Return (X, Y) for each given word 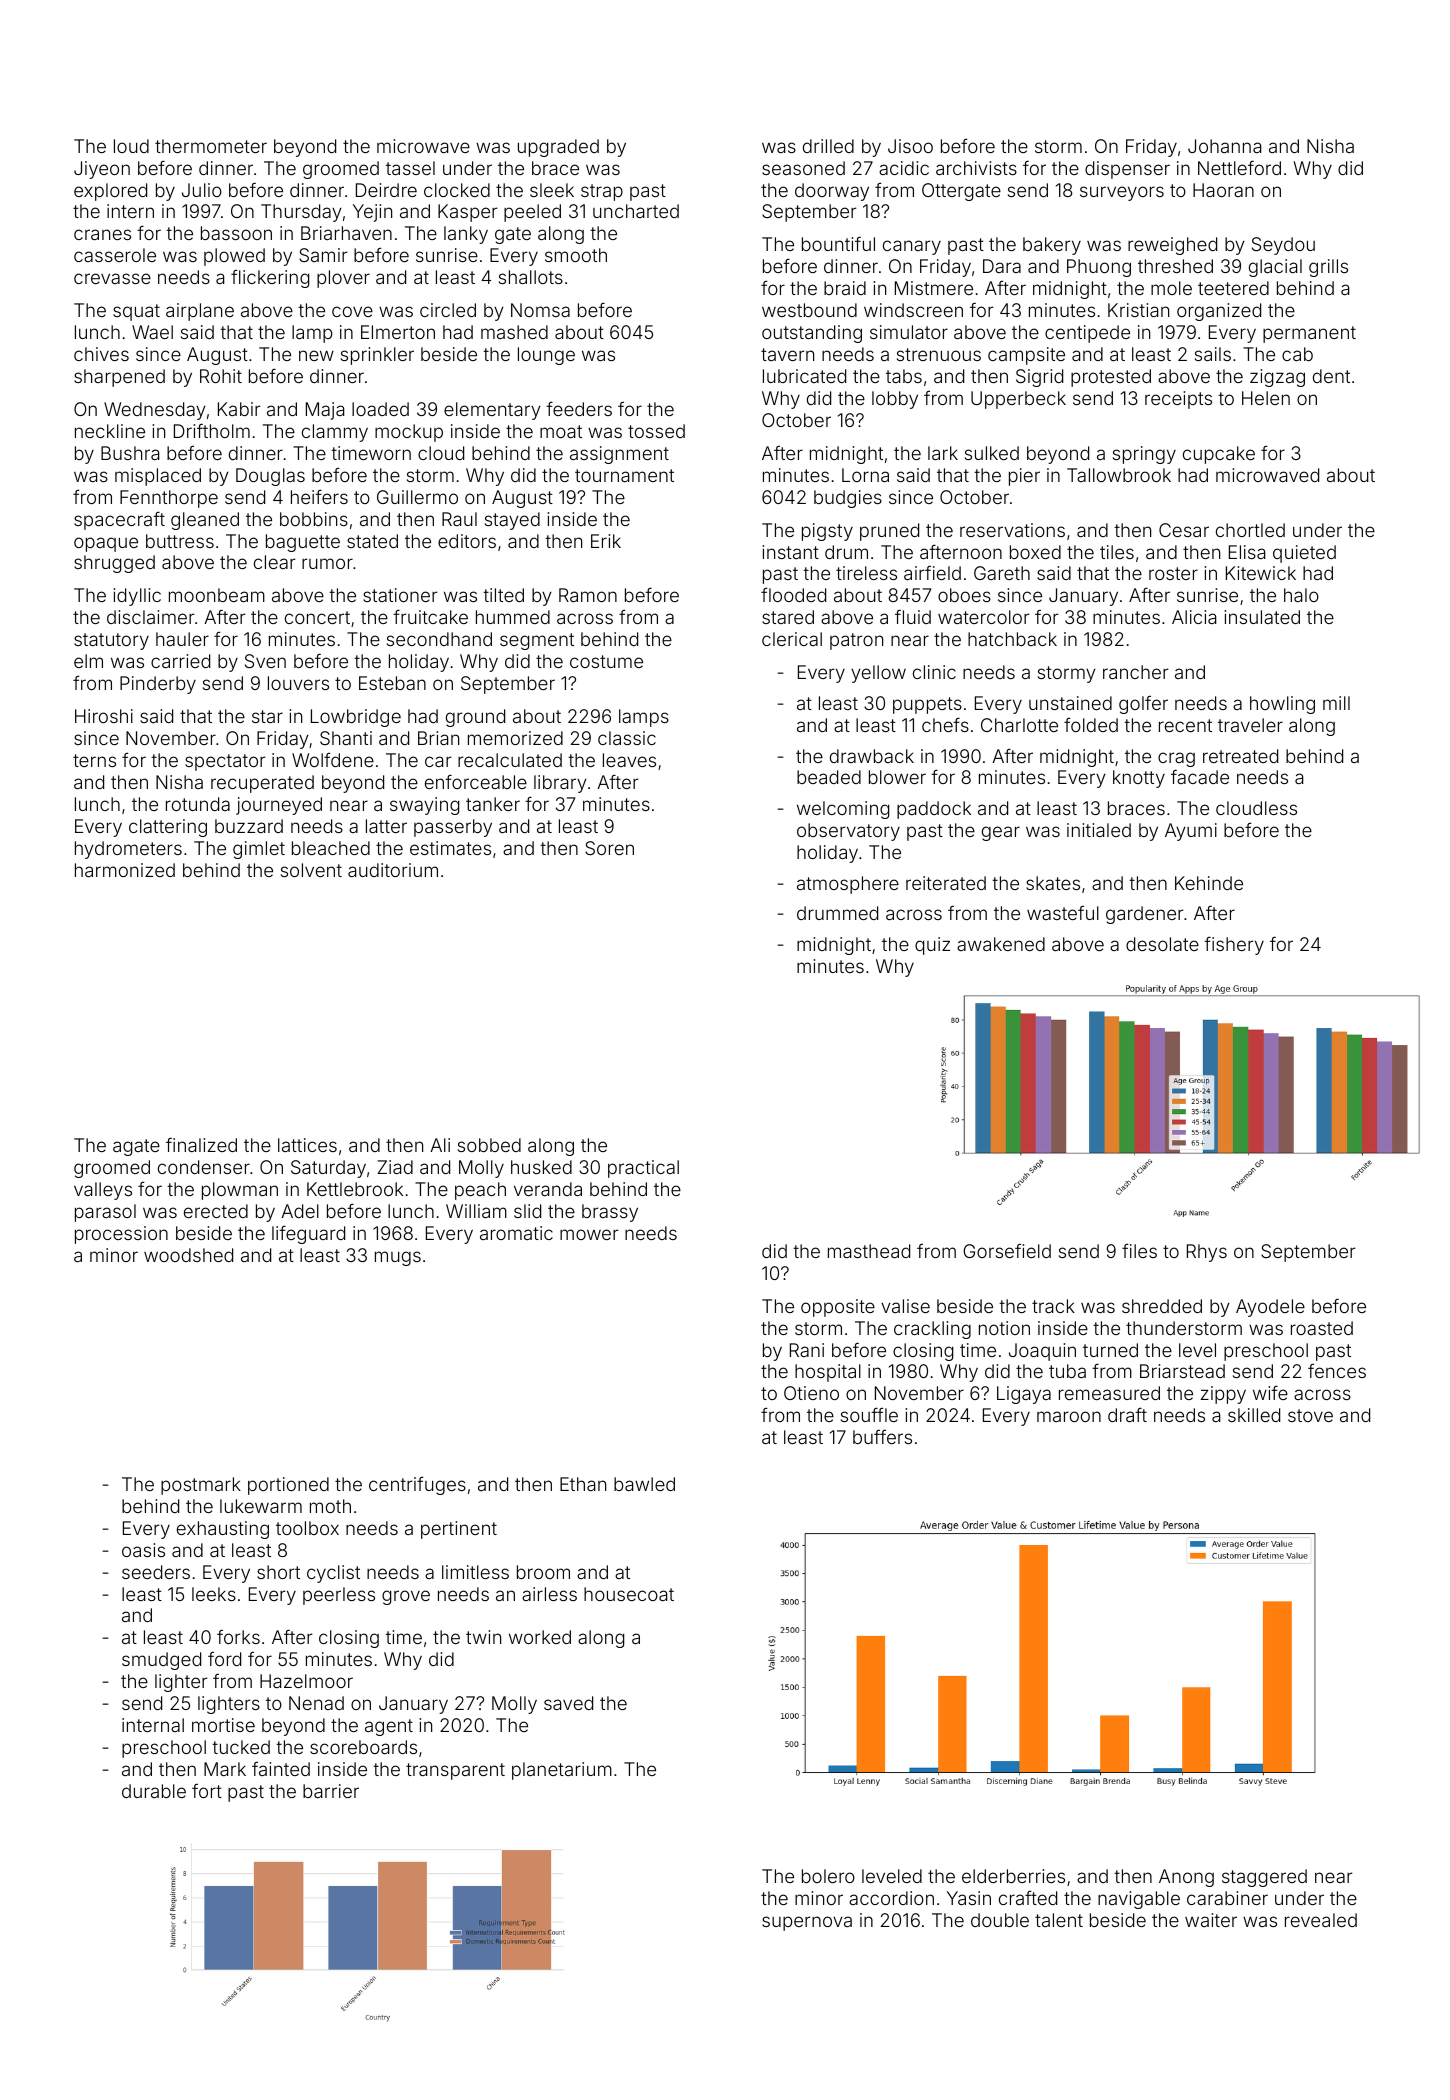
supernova (807, 1923)
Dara (1002, 266)
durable (154, 1791)
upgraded (558, 148)
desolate (1162, 944)
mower (589, 1234)
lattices (307, 1145)
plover (343, 279)
